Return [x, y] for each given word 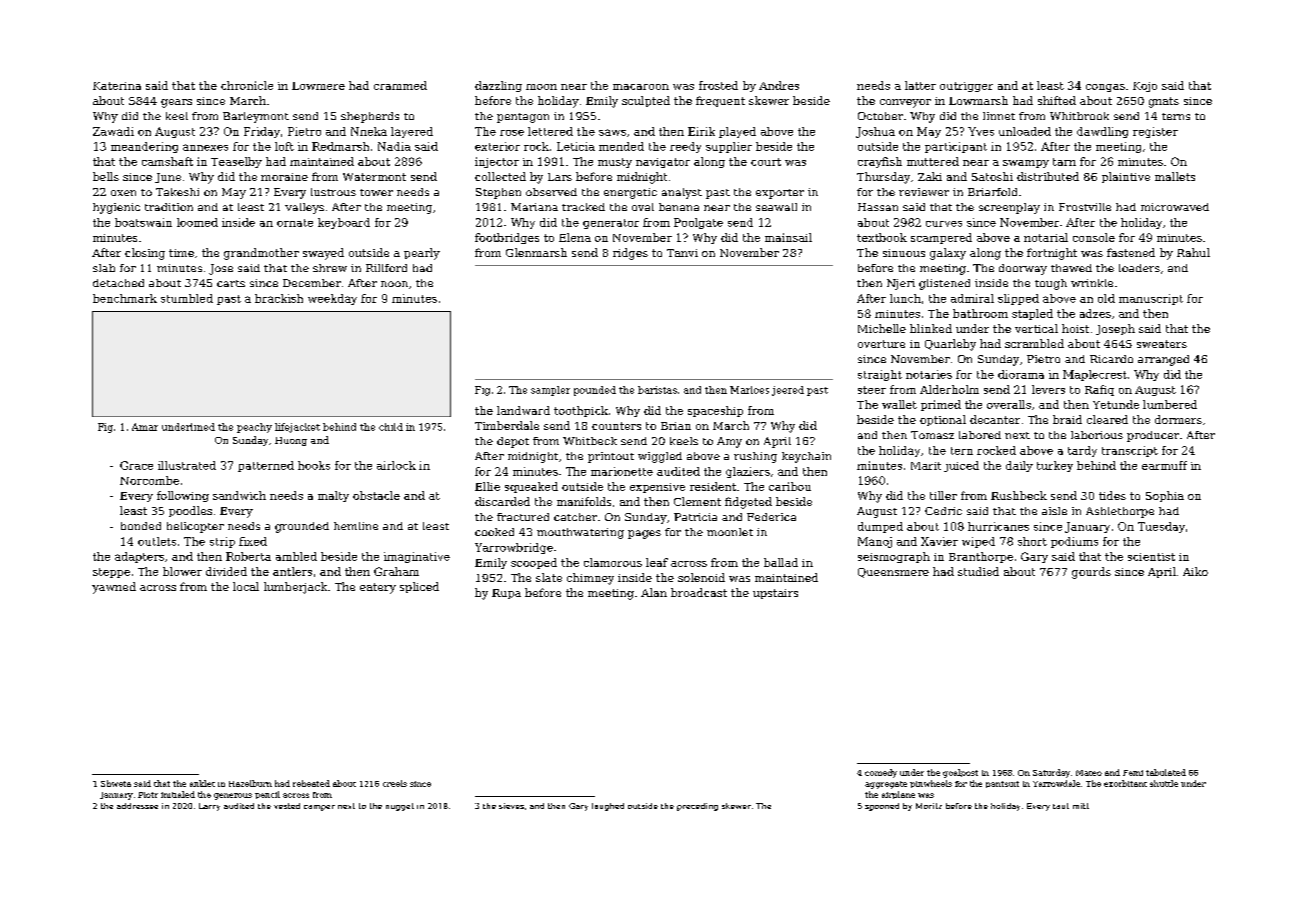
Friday [262, 132]
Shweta [116, 783]
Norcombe [149, 480]
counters [616, 426]
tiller [943, 495]
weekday [332, 299]
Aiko [1195, 571]
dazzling [498, 86]
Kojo [1145, 87]
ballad [781, 562]
